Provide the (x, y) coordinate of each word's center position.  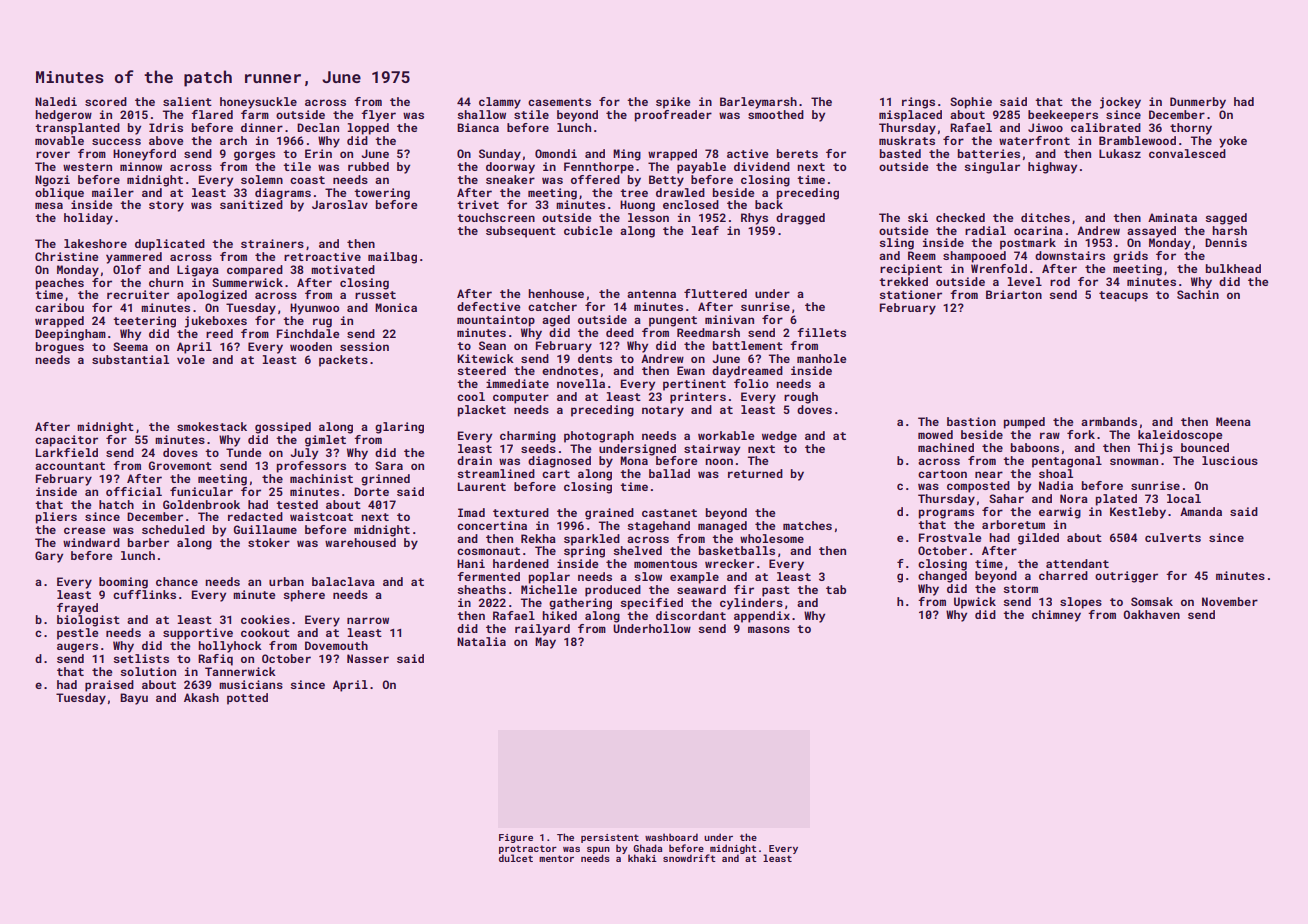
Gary (49, 557)
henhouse (556, 293)
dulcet (516, 858)
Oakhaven (1151, 614)
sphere (304, 596)
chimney (1056, 616)
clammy (500, 103)
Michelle (549, 589)
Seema (130, 346)
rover (53, 154)
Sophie (971, 103)
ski (918, 217)
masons (769, 629)
